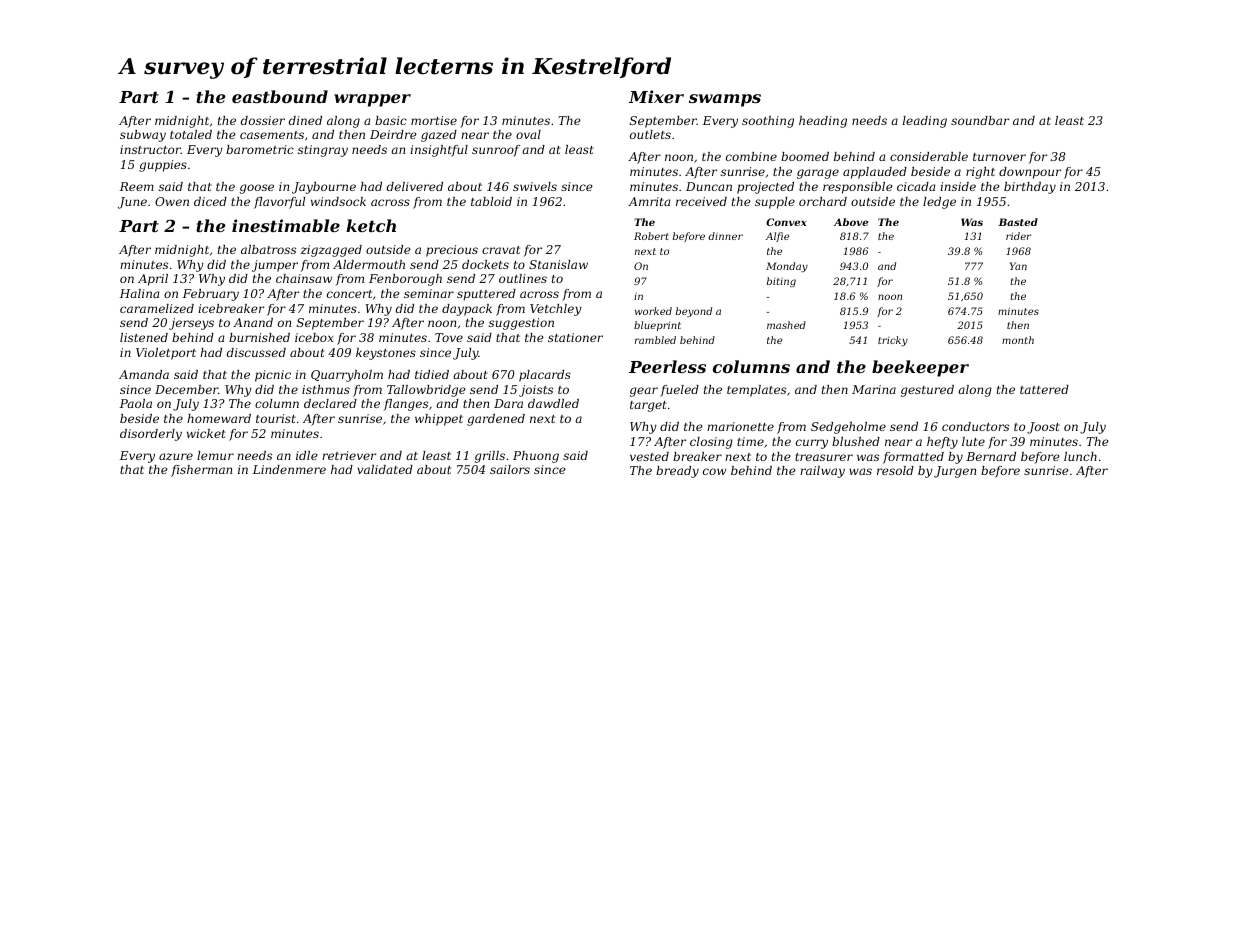 Image resolution: width=1233 pixels, height=952 pixels. Describe the element at coordinates (349, 455) in the image. I see `retriever` at that location.
